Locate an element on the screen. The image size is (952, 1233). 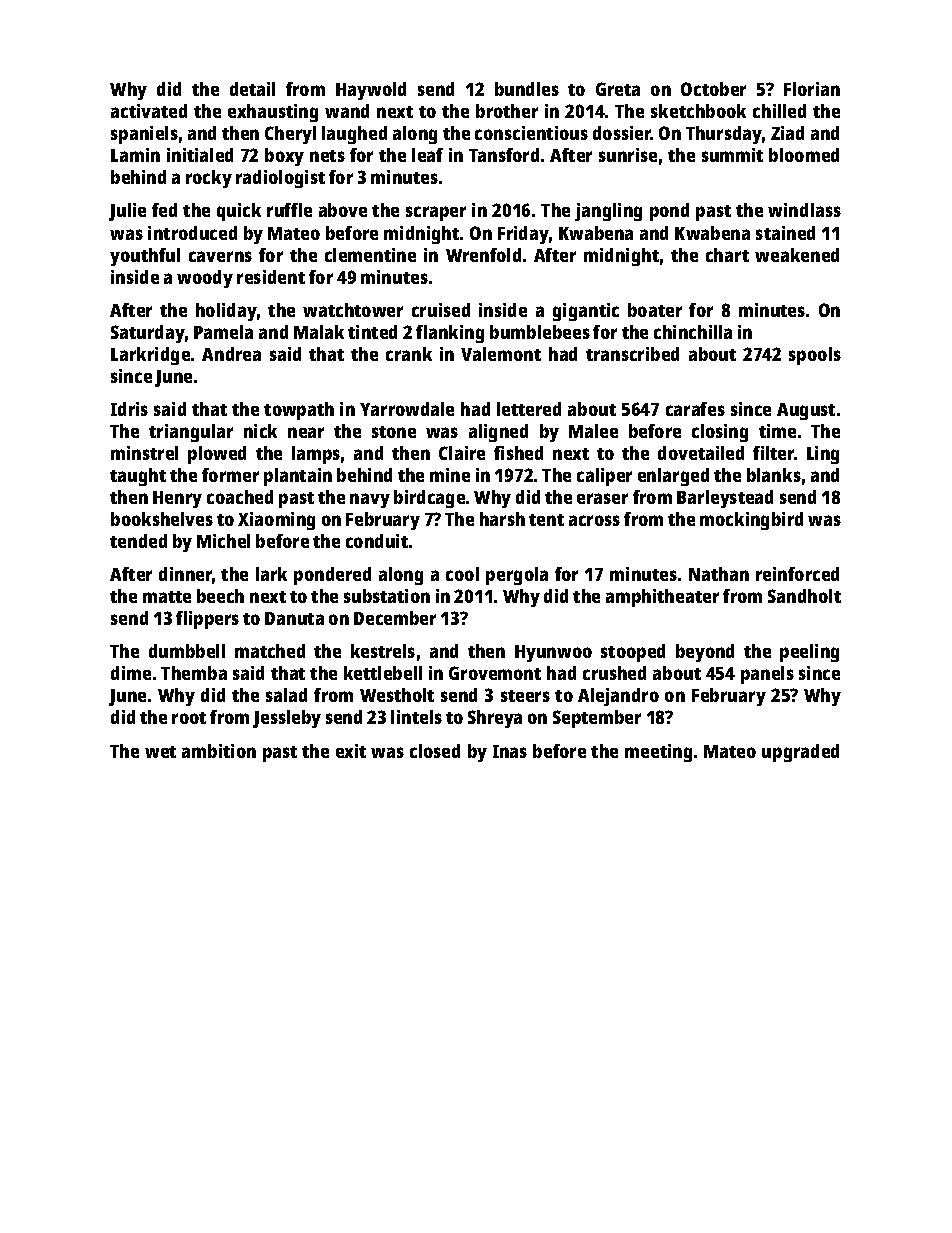
blanks is located at coordinates (774, 475).
